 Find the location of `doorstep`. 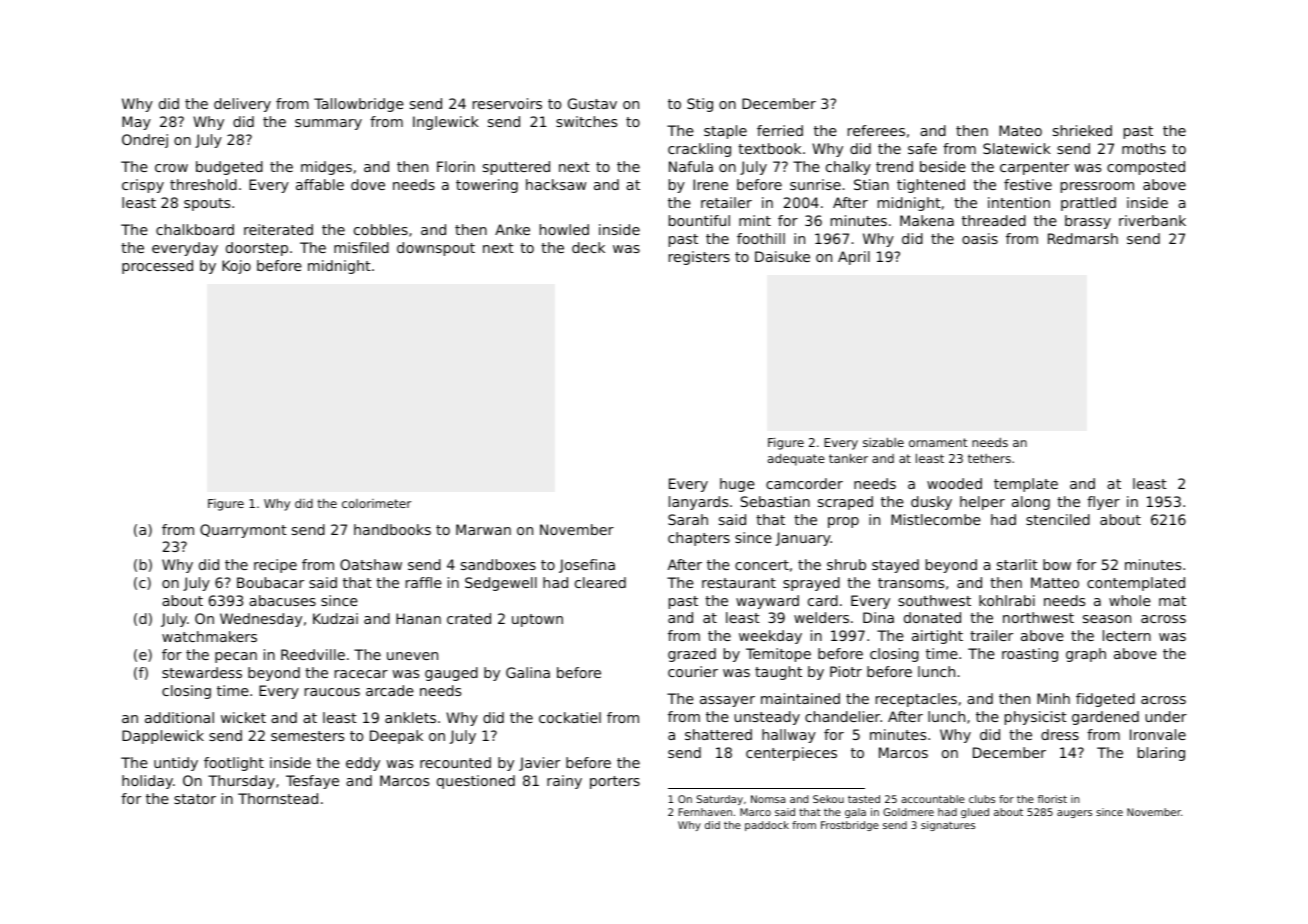

doorstep is located at coordinates (257, 249).
